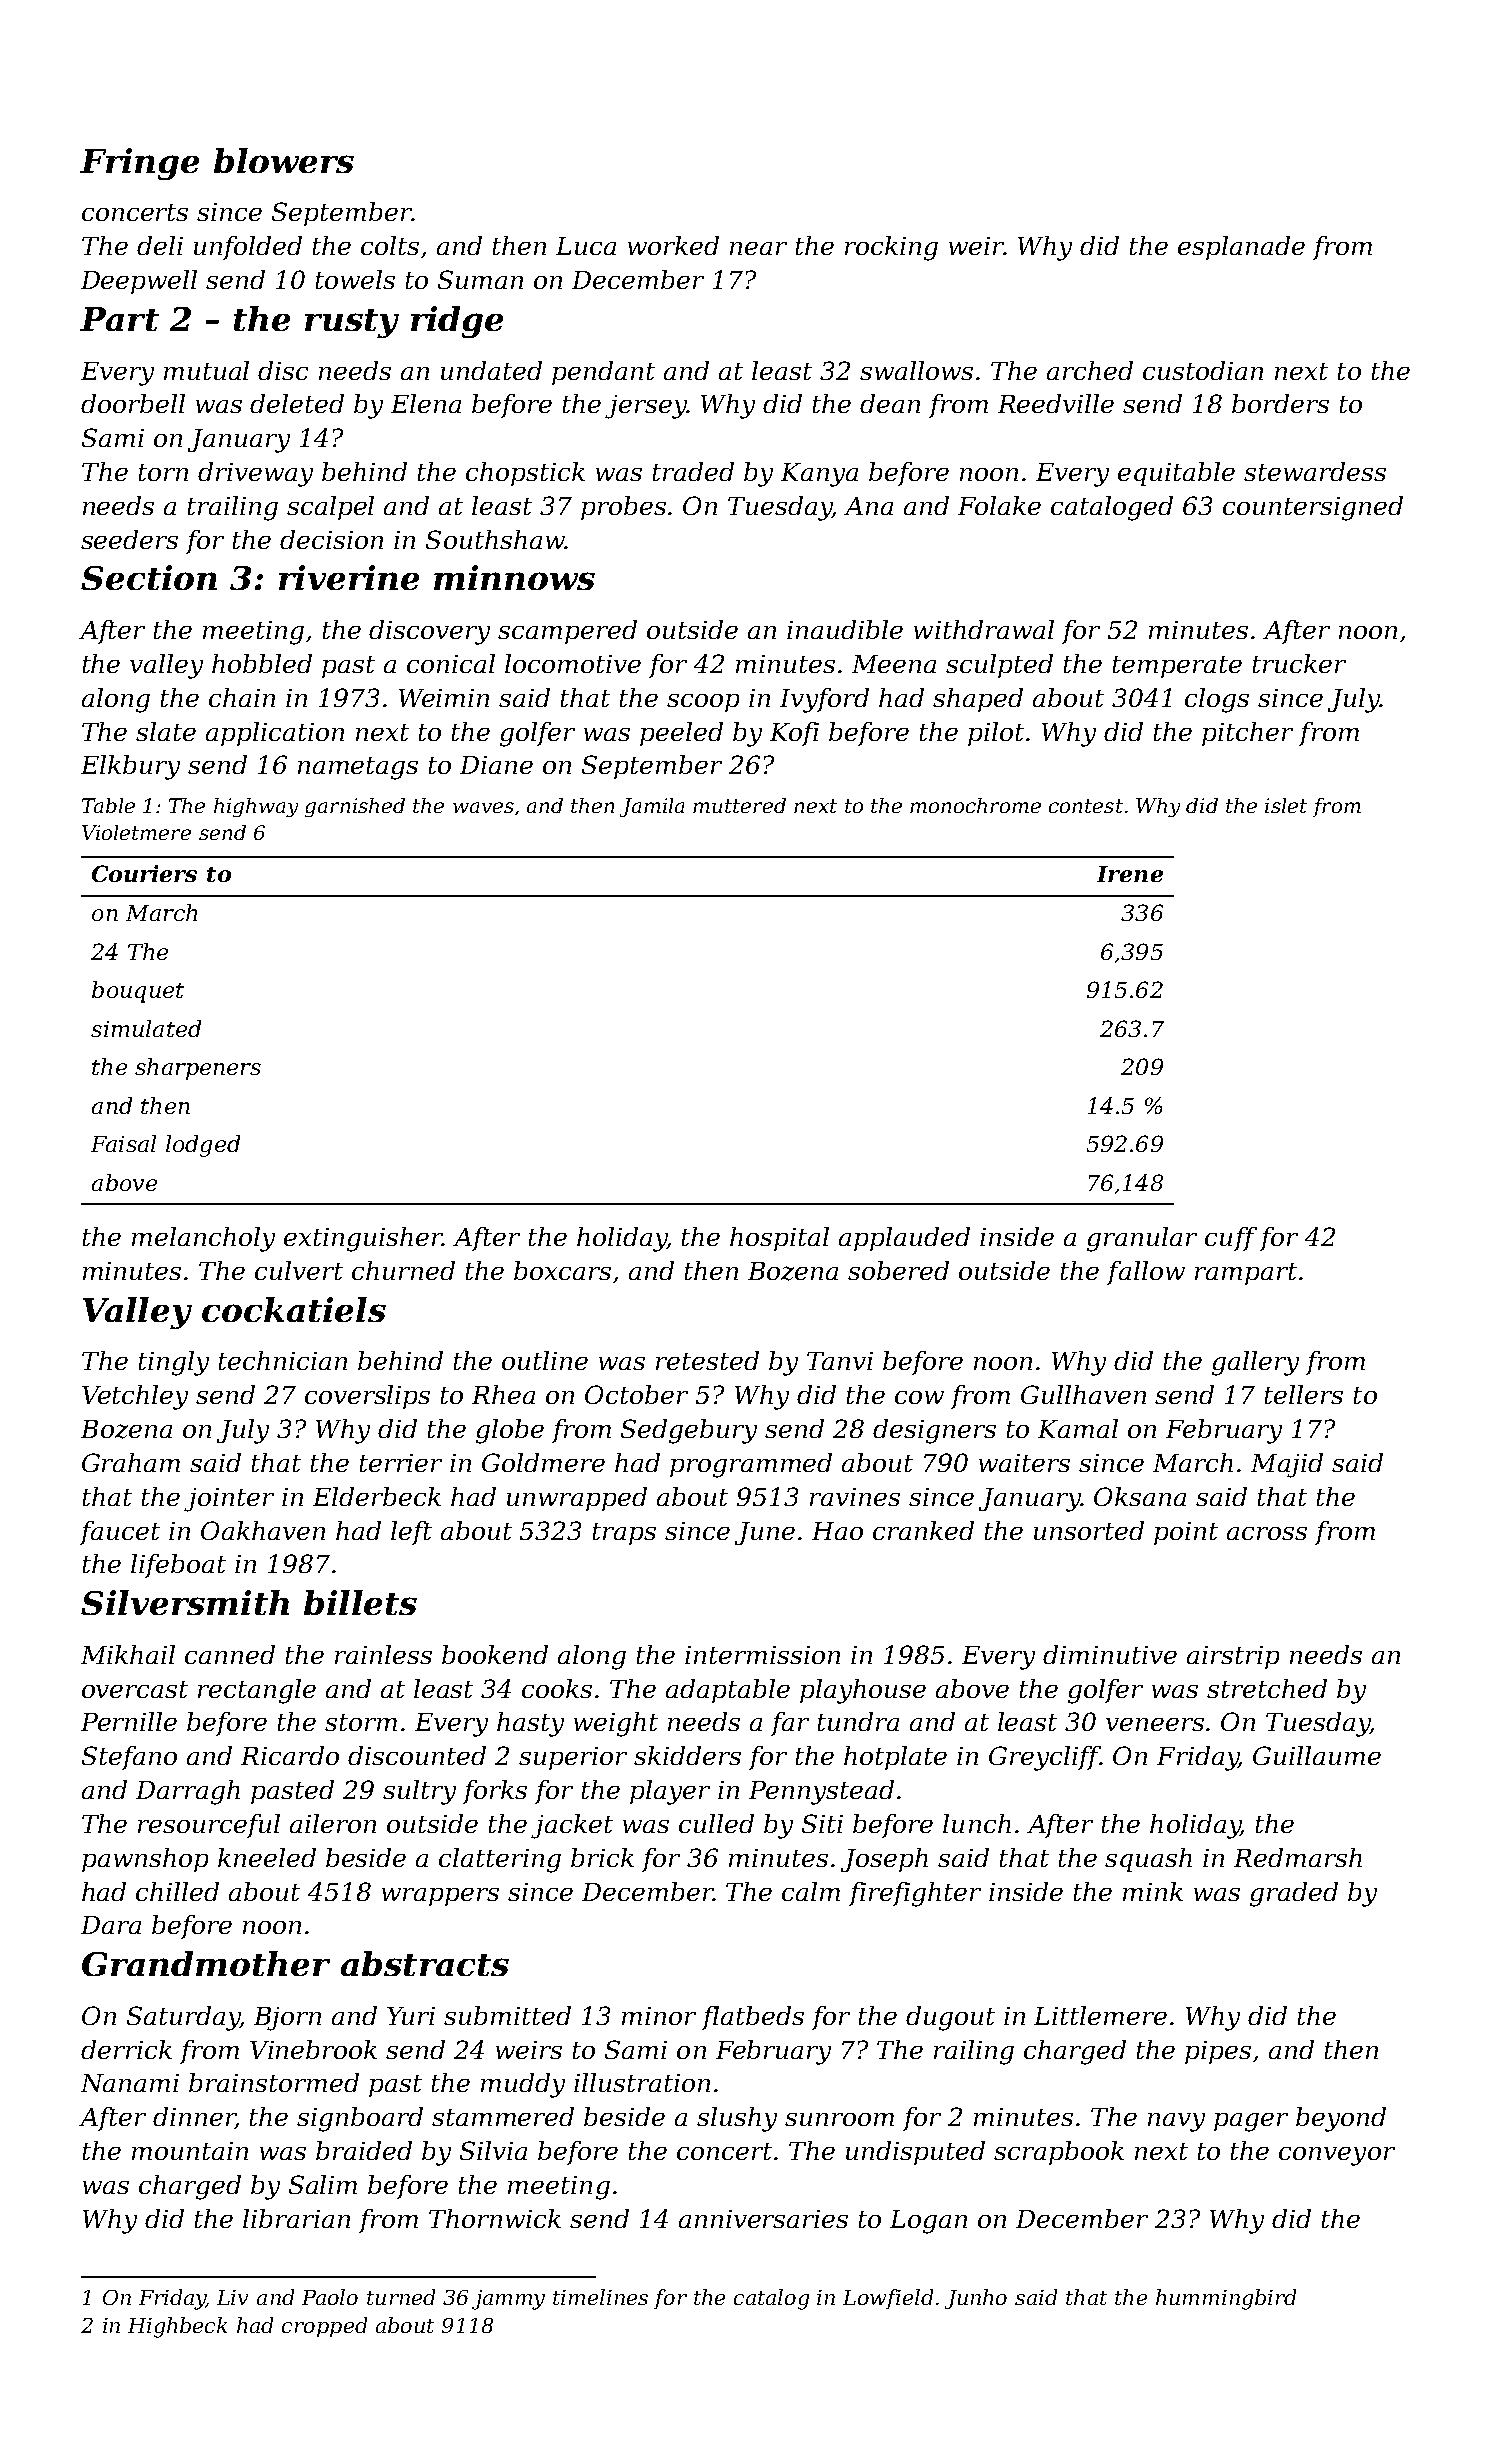 The width and height of the screenshot is (1496, 2464). I want to click on programmed, so click(751, 1465).
